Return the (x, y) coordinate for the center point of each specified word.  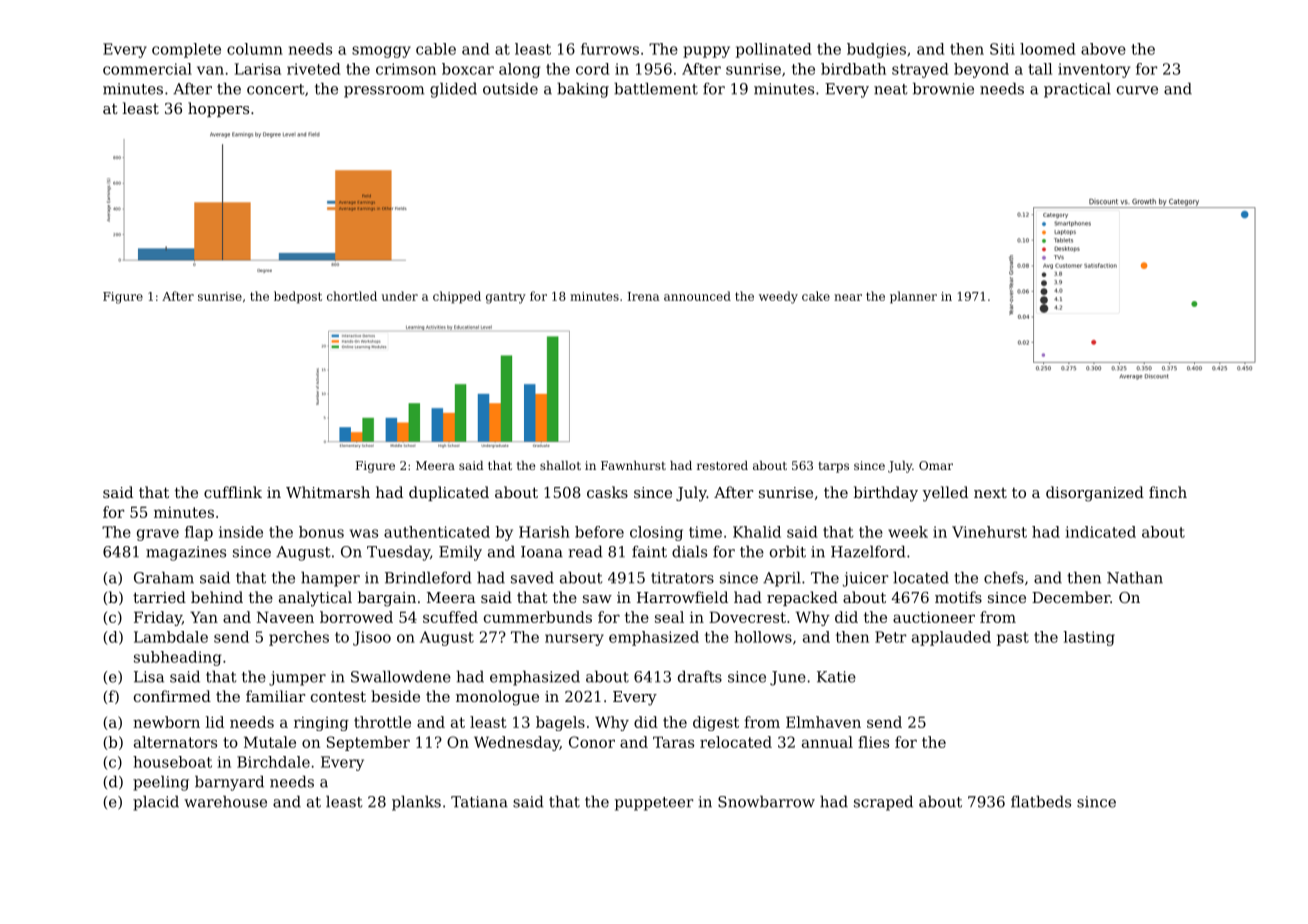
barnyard (229, 783)
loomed (1048, 49)
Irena (643, 296)
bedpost (298, 297)
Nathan (1135, 577)
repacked (802, 598)
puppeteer (654, 804)
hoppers (218, 109)
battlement (656, 88)
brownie (943, 88)
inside (241, 532)
